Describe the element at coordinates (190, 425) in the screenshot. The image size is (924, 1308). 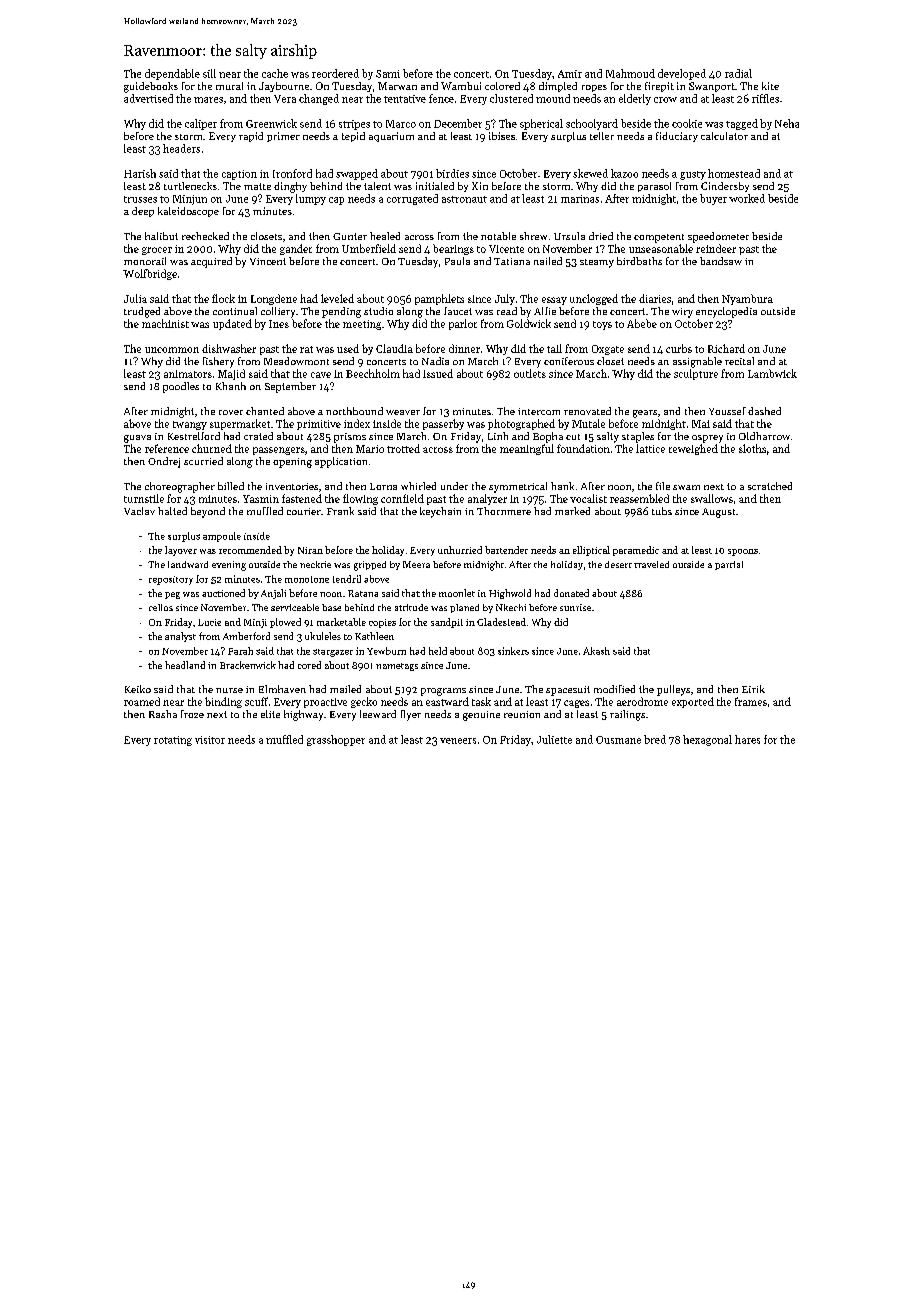
I see `twangy` at that location.
